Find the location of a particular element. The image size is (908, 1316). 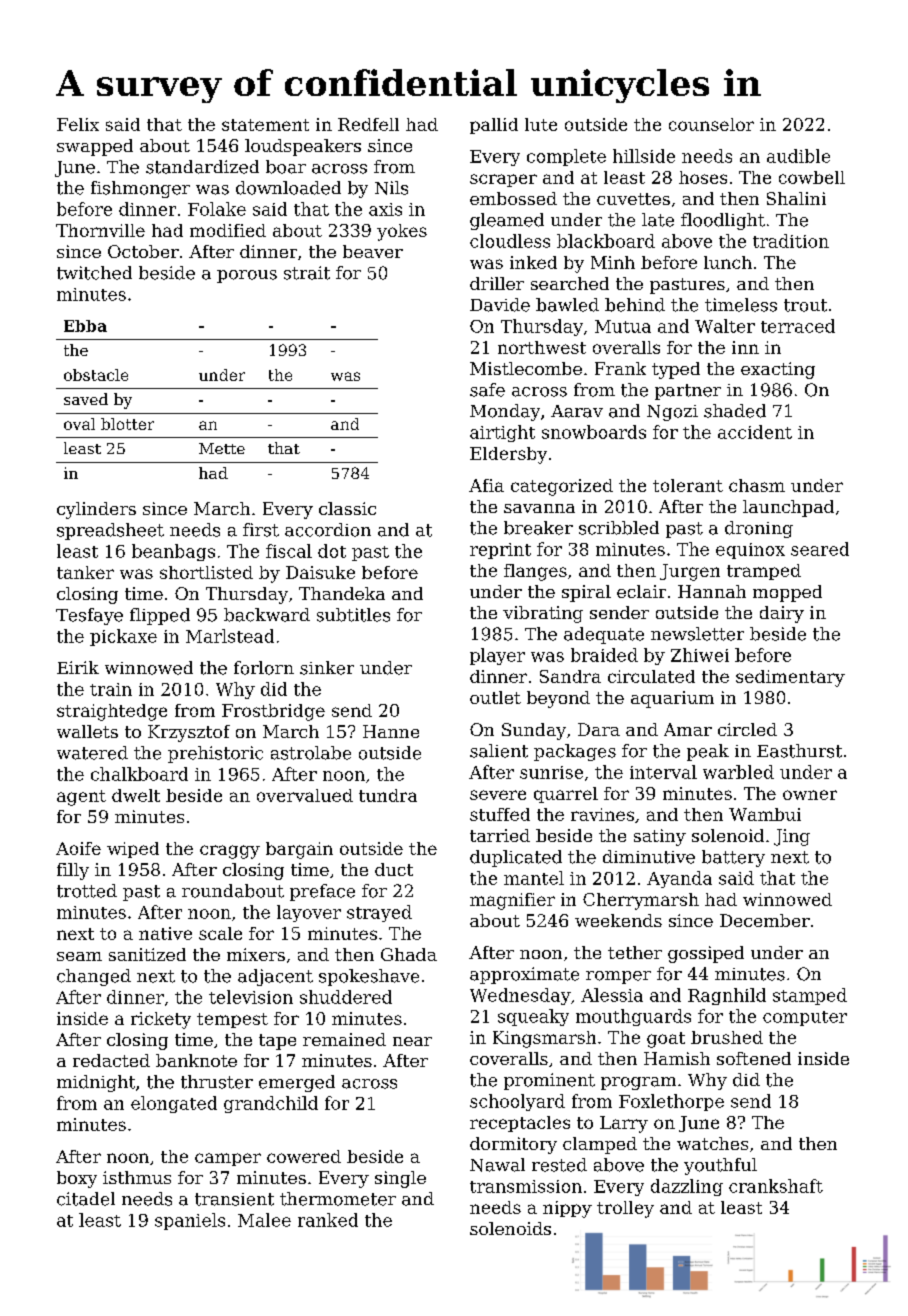

scraper is located at coordinates (503, 180).
